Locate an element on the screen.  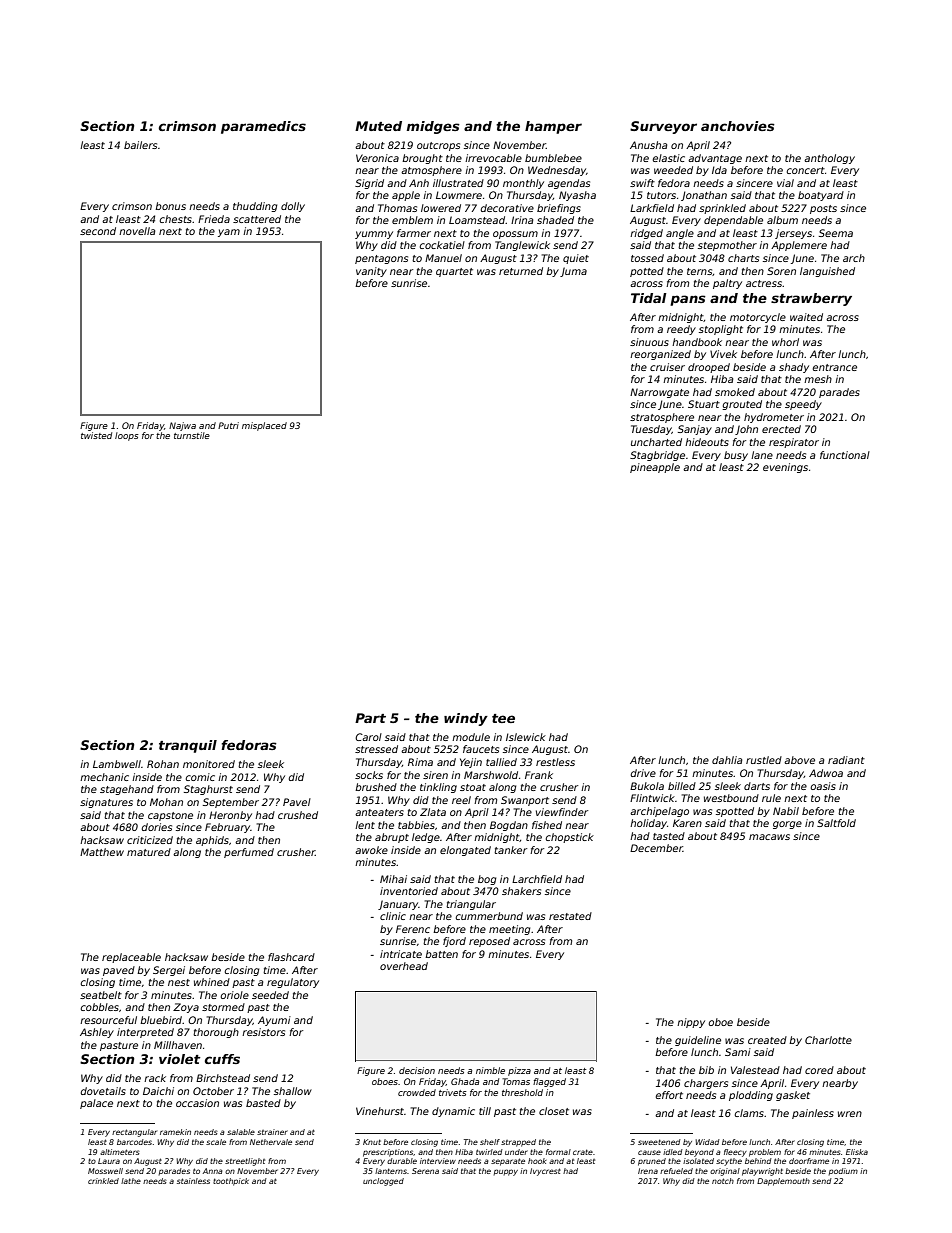
unclogged is located at coordinates (383, 1182).
